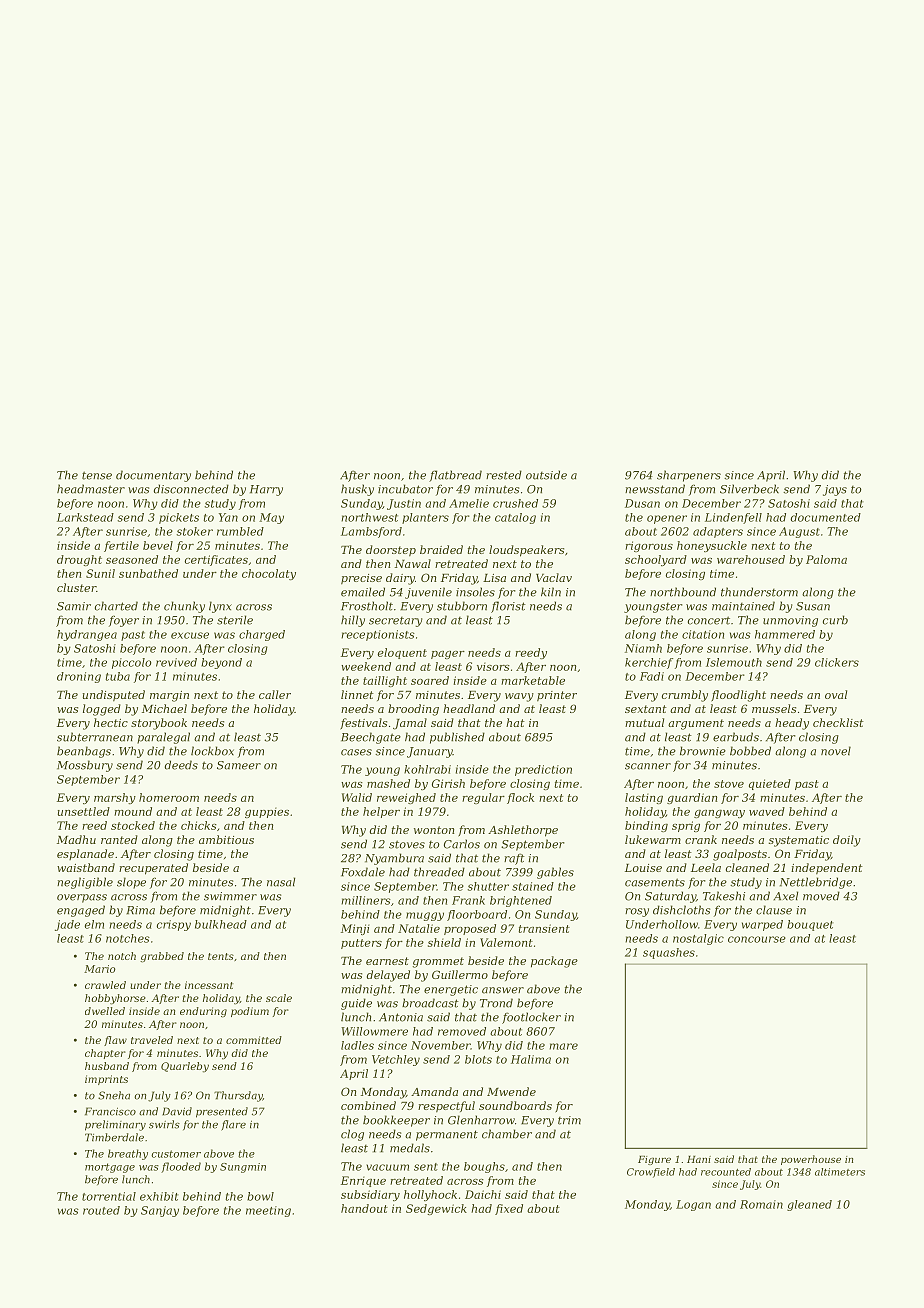  I want to click on gleaned, so click(809, 1205).
